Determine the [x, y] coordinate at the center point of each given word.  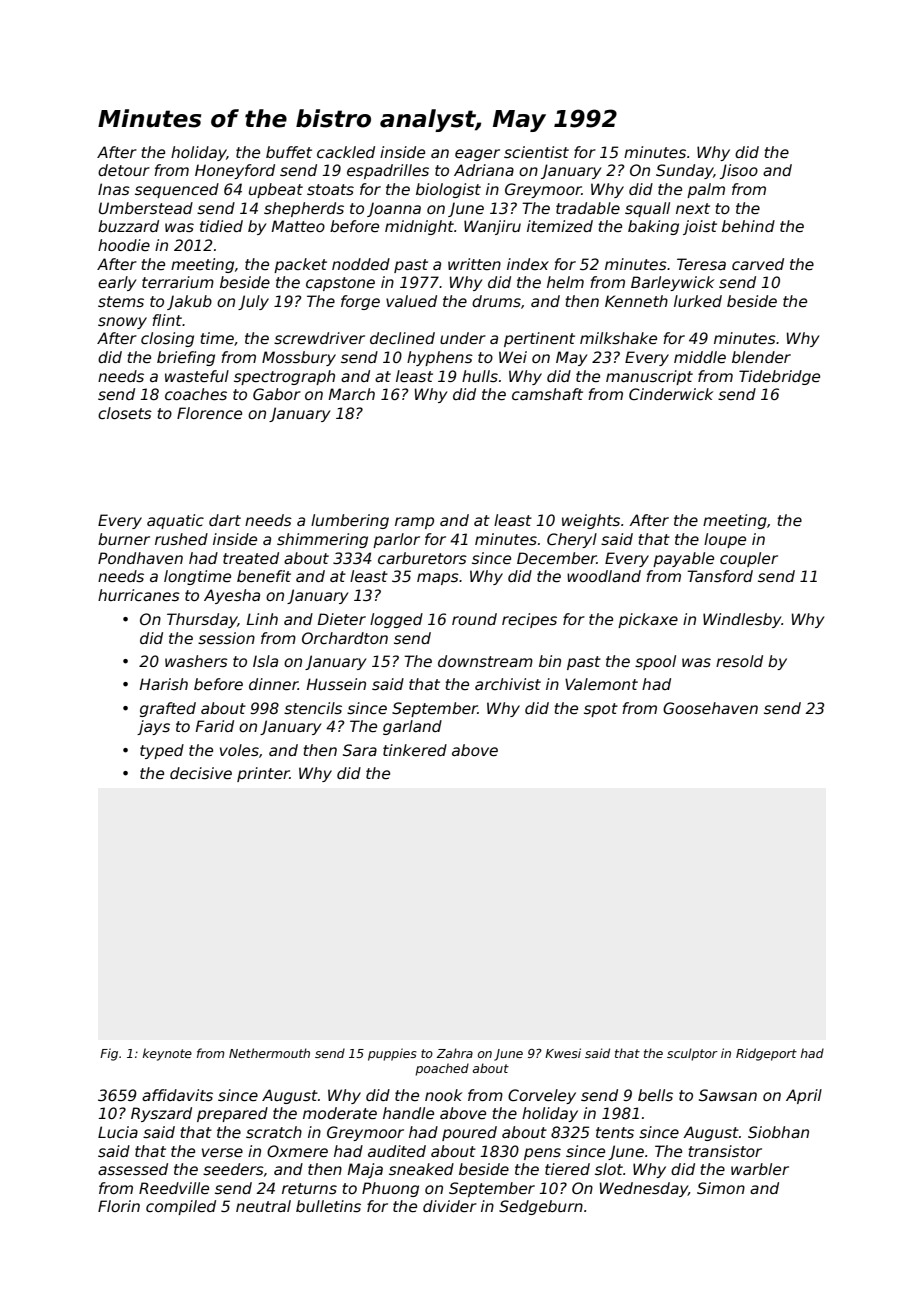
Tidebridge [779, 377]
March [351, 394]
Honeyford [235, 171]
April [804, 1096]
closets [125, 413]
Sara [360, 750]
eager [477, 155]
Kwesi [563, 1053]
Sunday [684, 171]
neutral [263, 1206]
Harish [163, 684]
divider [450, 1206]
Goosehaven [710, 708]
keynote [167, 1054]
